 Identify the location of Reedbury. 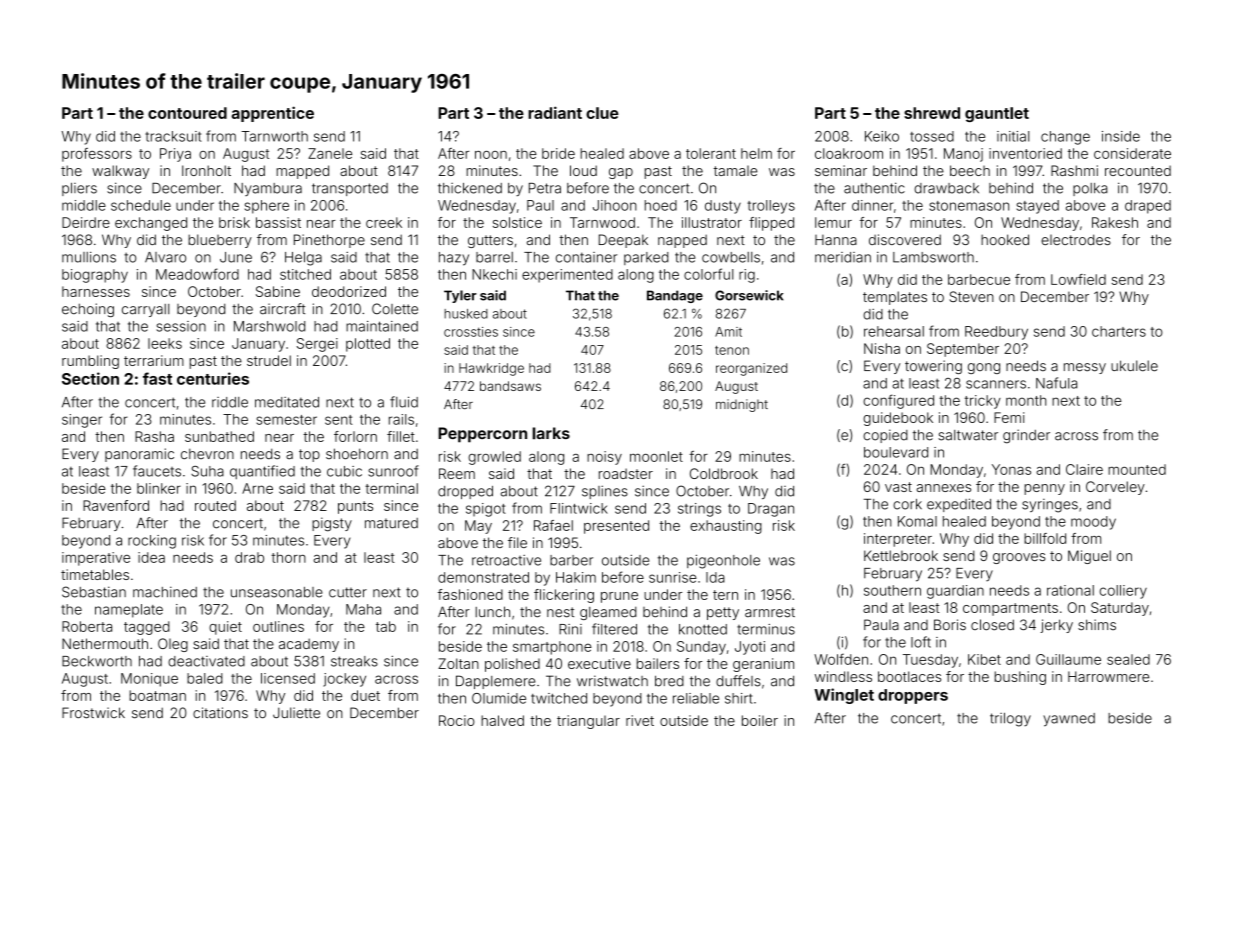
(996, 333).
